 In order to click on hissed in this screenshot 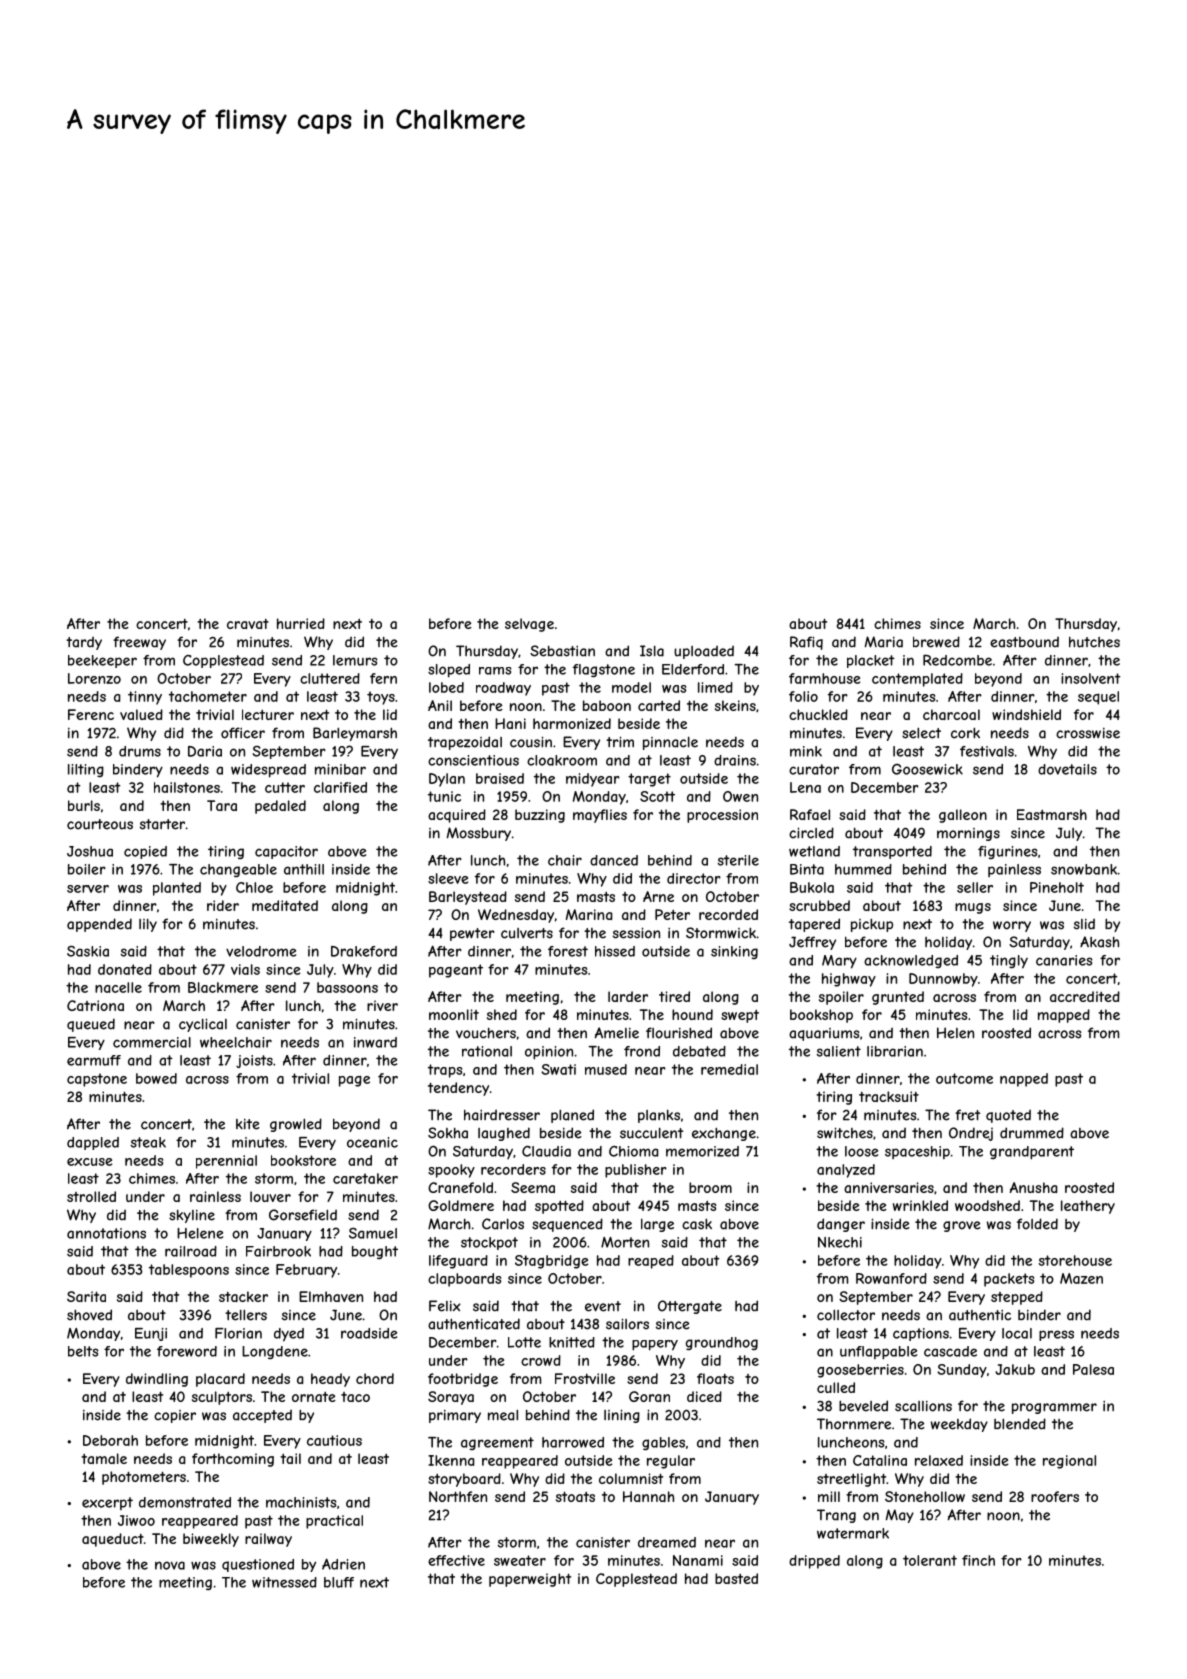, I will do `click(615, 951)`.
